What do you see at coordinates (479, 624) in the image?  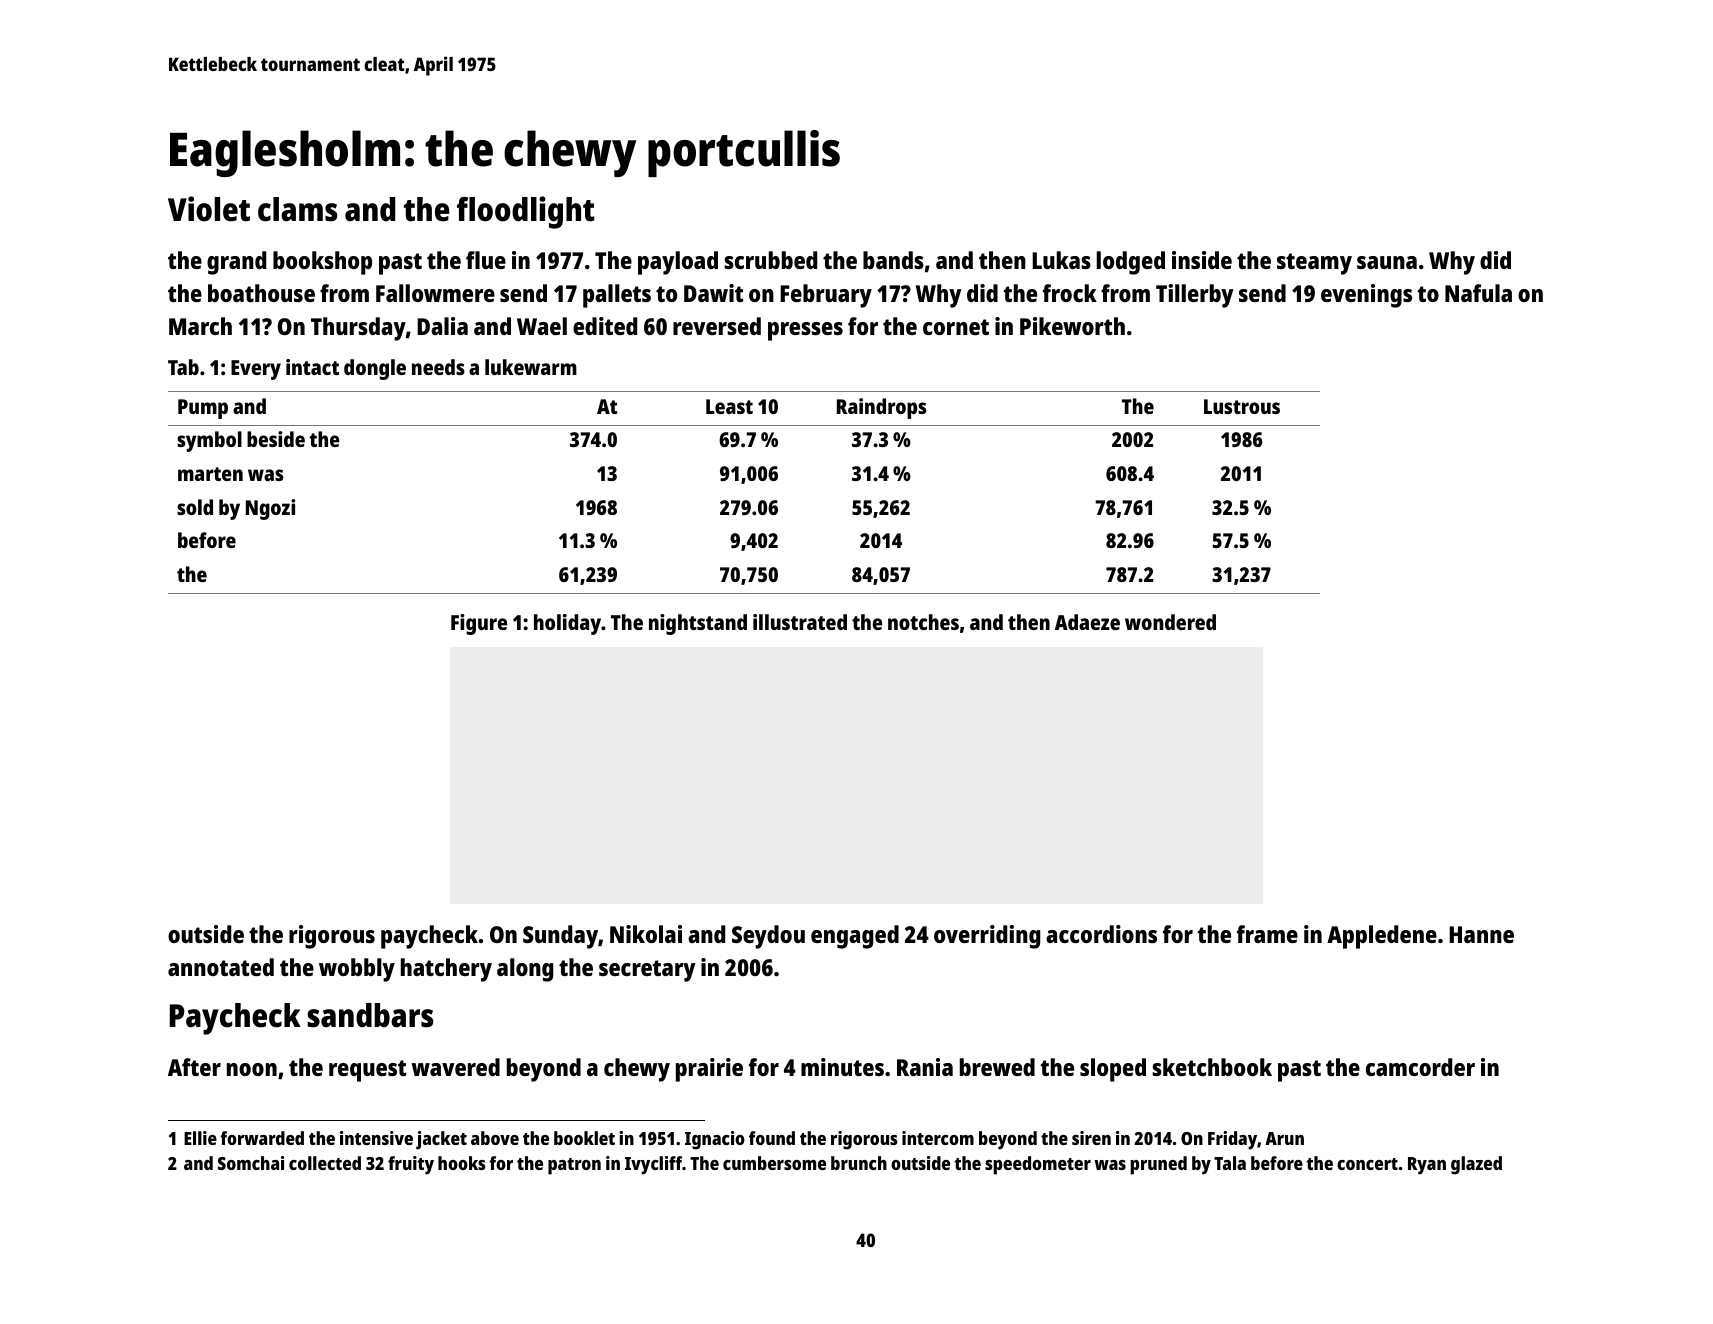 I see `Figure` at bounding box center [479, 624].
